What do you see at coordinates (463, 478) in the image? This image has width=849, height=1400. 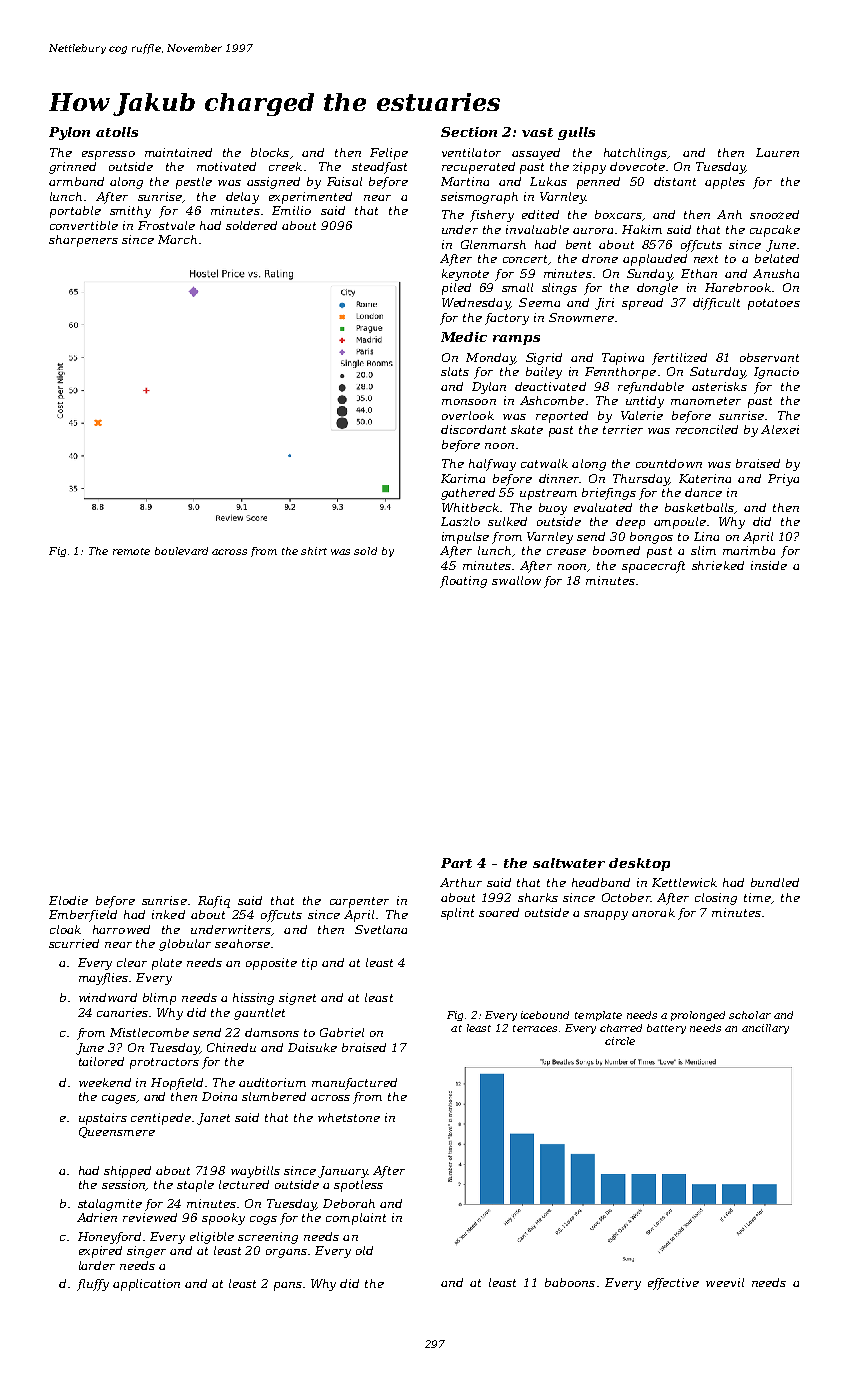 I see `Karima` at bounding box center [463, 478].
